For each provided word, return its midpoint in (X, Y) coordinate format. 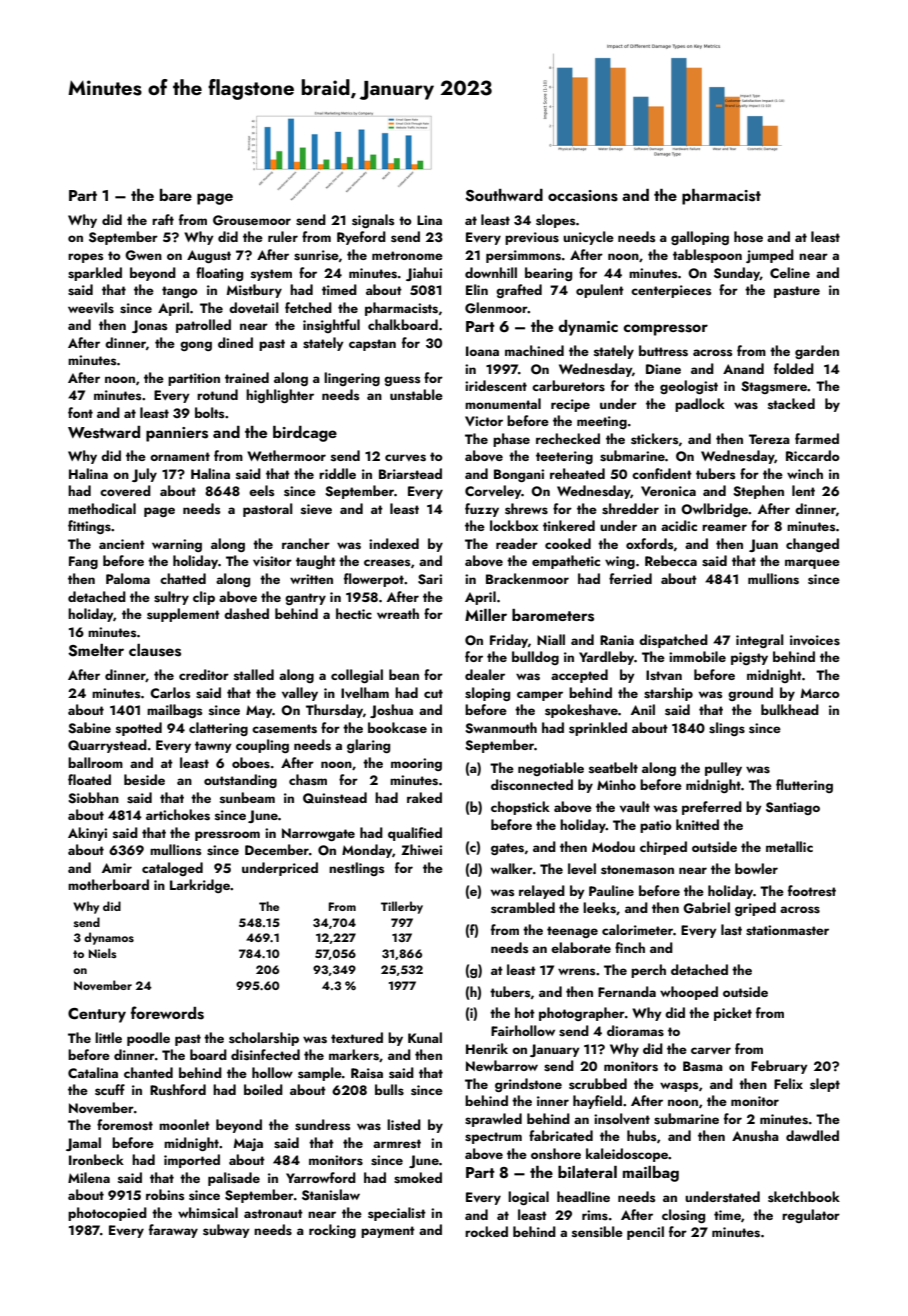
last (731, 929)
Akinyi (87, 834)
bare (176, 195)
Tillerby (402, 907)
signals (373, 221)
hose (748, 236)
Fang (83, 562)
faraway (173, 1231)
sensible (597, 1232)
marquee (812, 564)
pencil (645, 1233)
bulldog (535, 658)
